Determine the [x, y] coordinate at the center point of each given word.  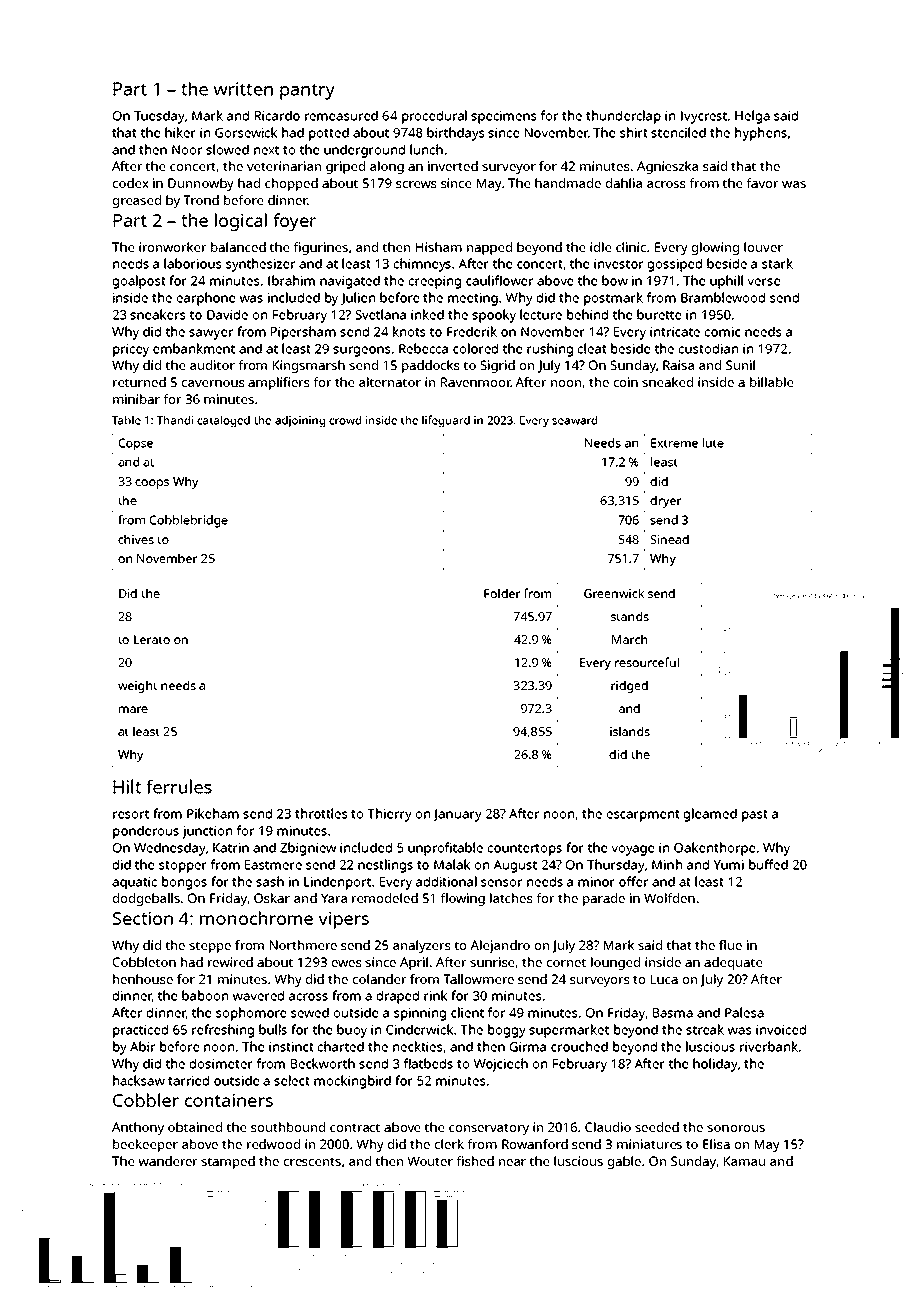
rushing [550, 350]
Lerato [152, 639]
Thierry [389, 815]
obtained [195, 1127]
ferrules [179, 786]
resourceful [647, 662]
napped [489, 248]
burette [659, 314]
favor [762, 183]
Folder [502, 593]
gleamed [710, 815]
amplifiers [278, 383]
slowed [227, 149]
